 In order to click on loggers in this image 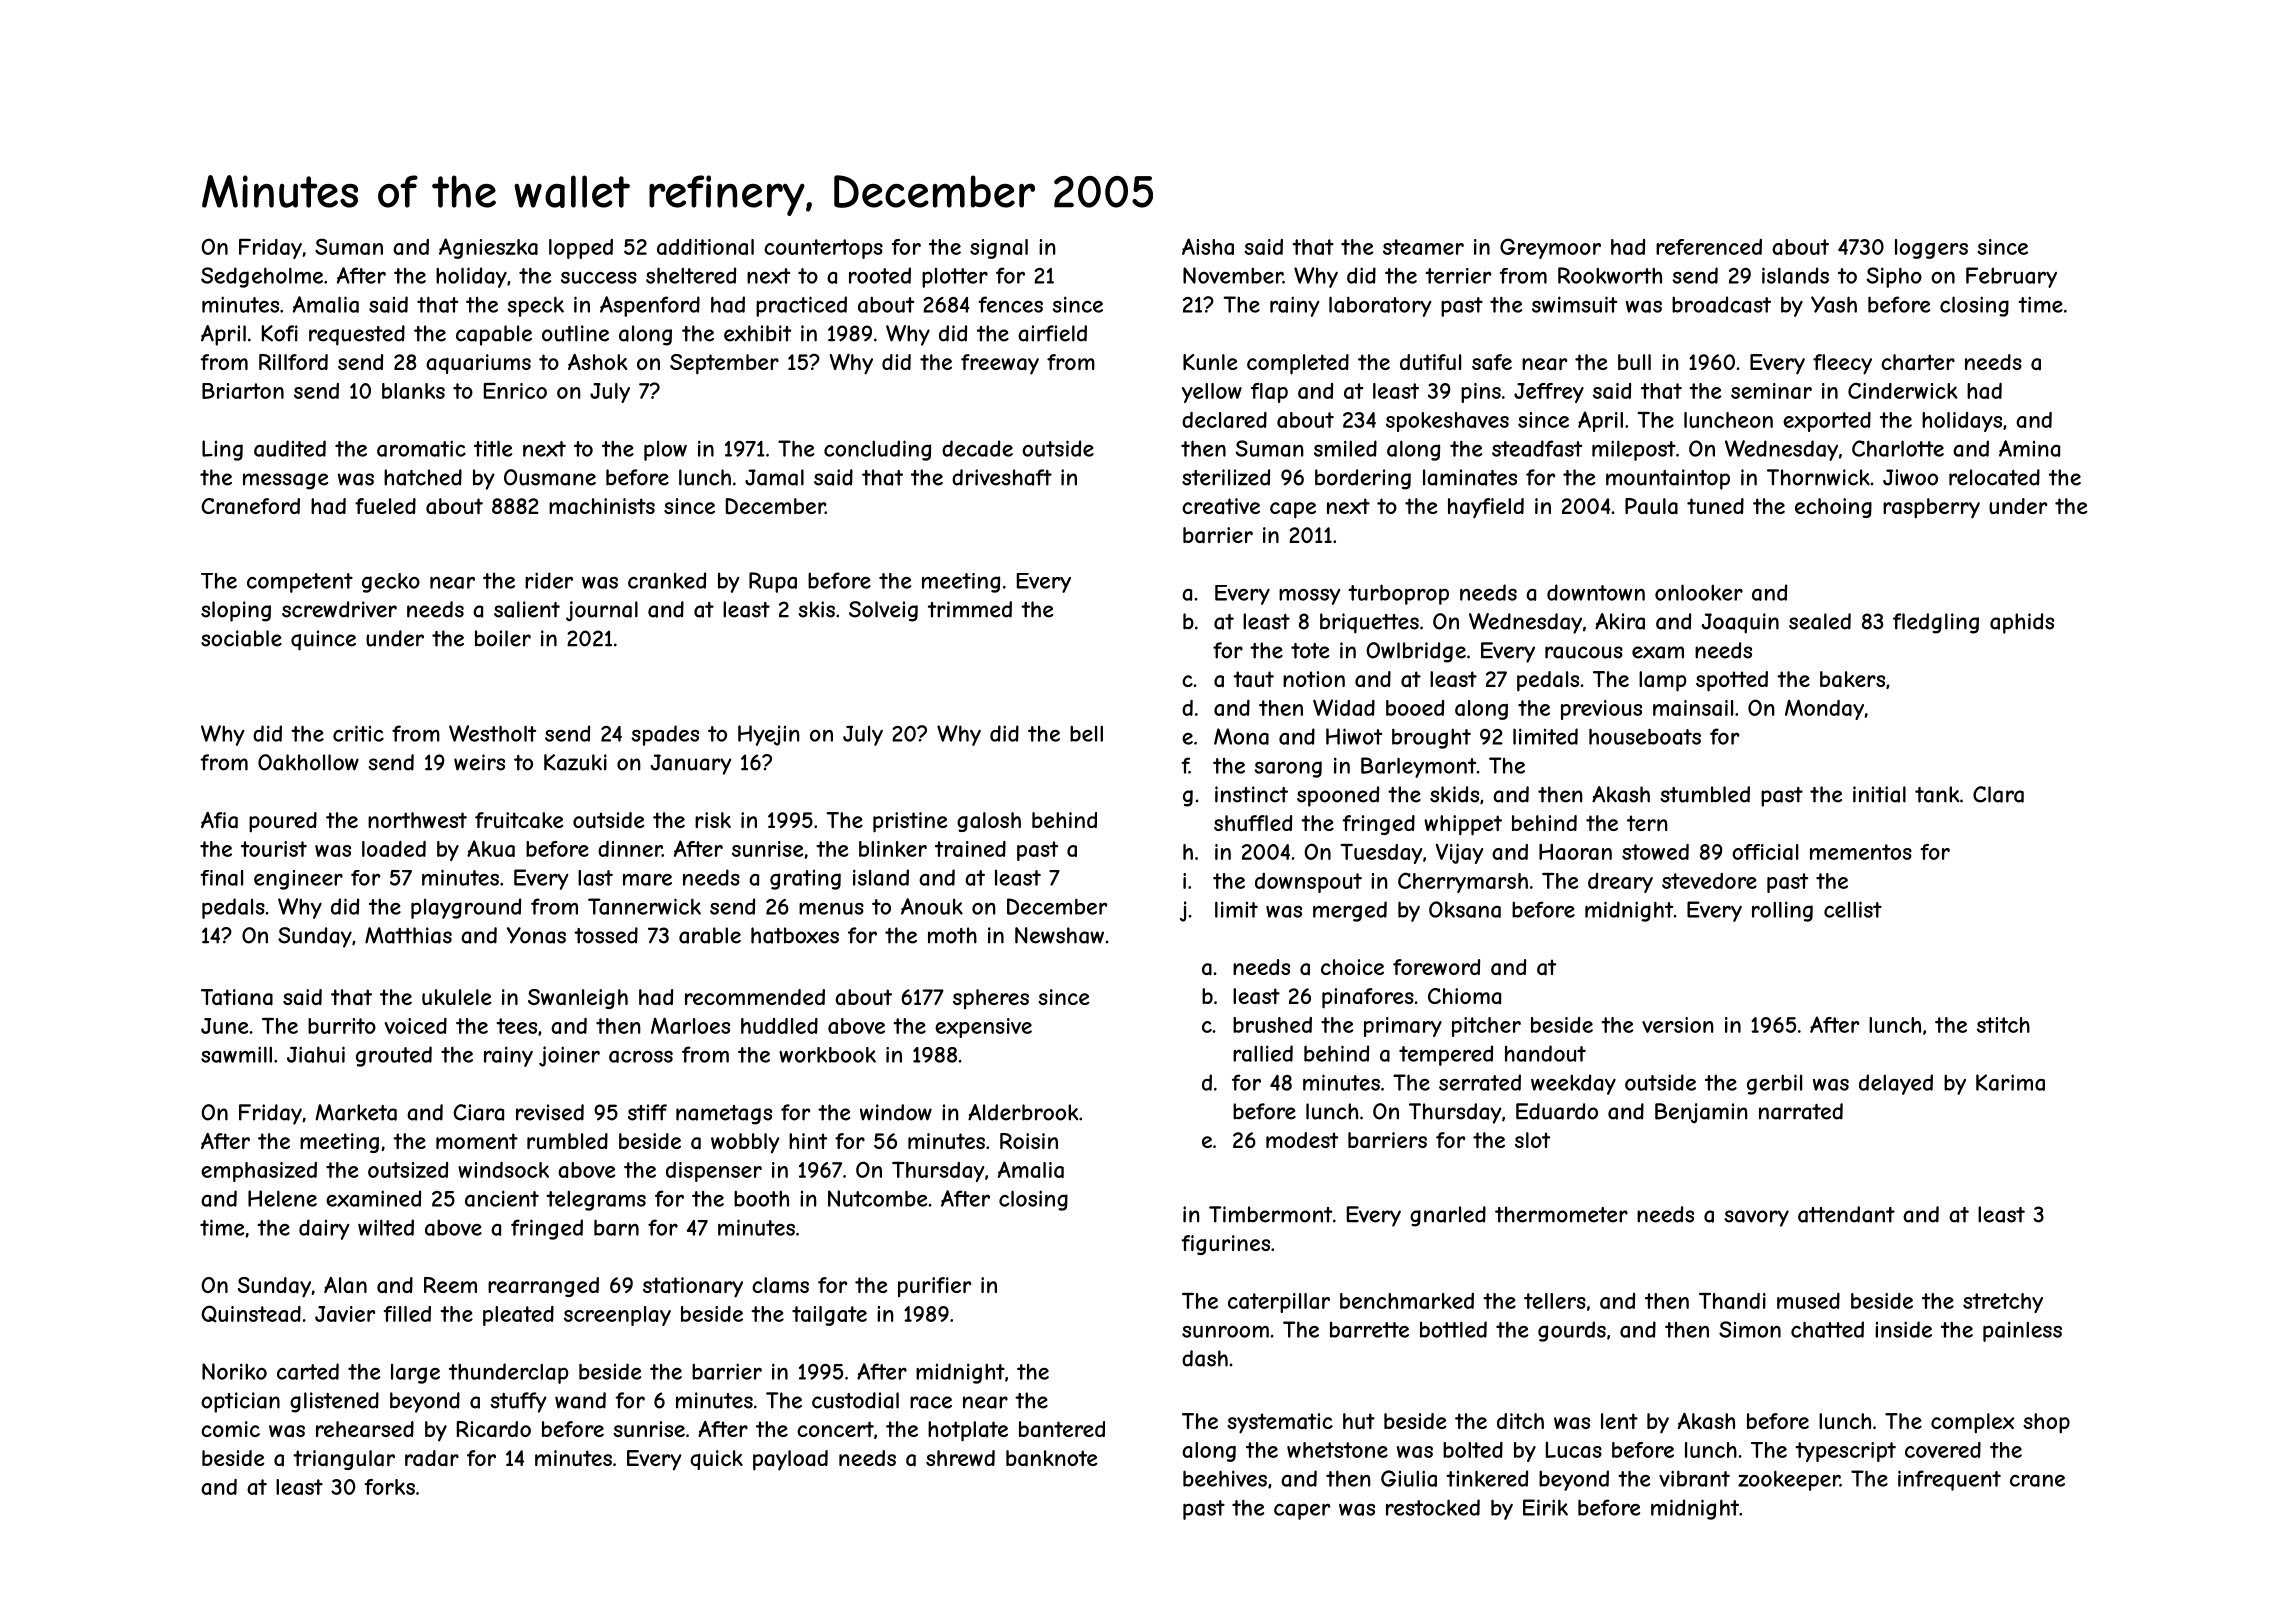, I will do `click(1931, 249)`.
